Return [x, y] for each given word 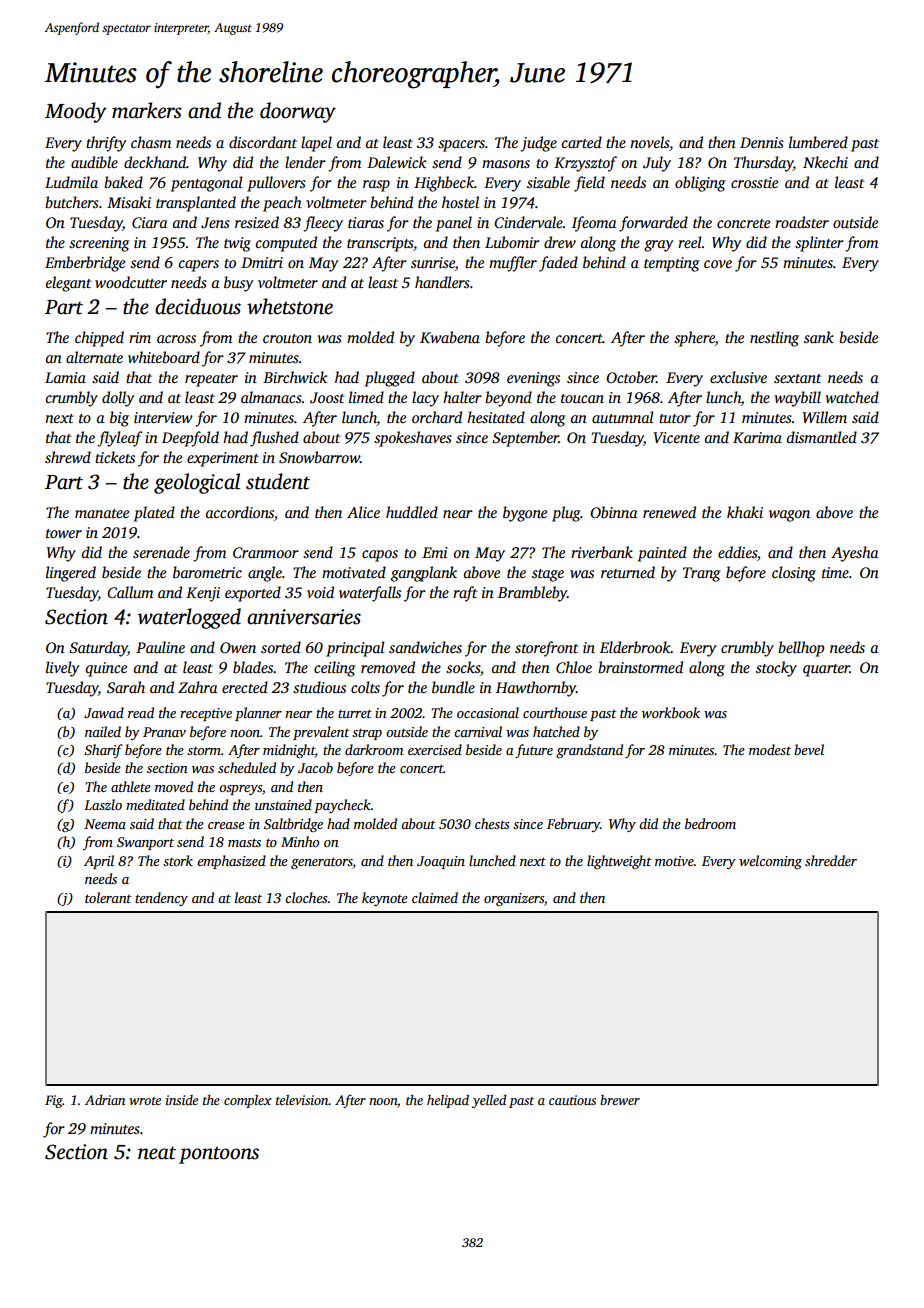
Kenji [203, 594]
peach [282, 204]
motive [674, 861]
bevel [809, 749]
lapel [316, 144]
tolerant [108, 897]
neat [157, 1153]
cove [718, 264]
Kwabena [450, 337]
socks [463, 667]
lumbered [818, 142]
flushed [274, 439]
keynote [385, 899]
